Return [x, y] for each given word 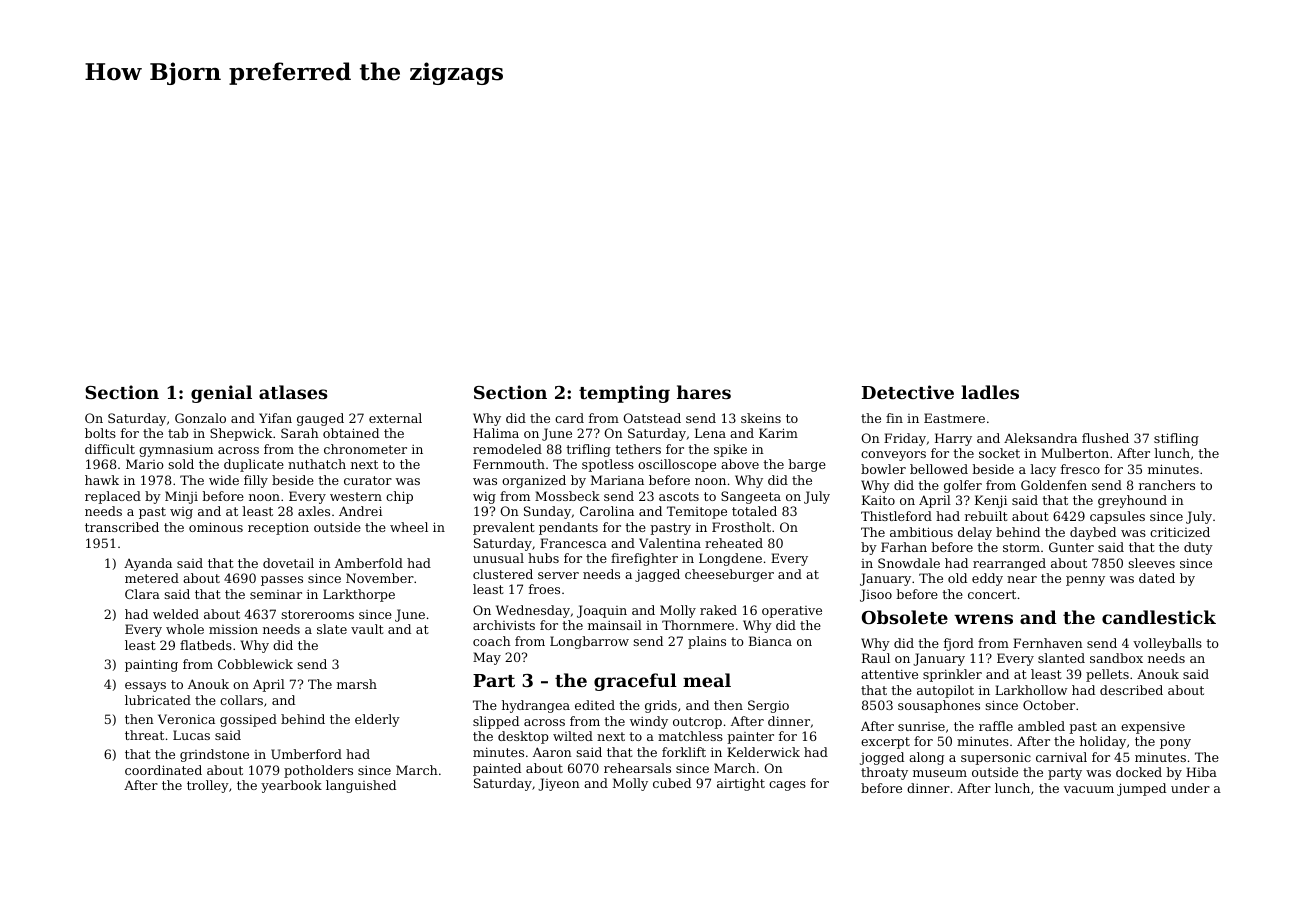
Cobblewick [255, 664]
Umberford [306, 754]
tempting [624, 394]
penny [1085, 581]
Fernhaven [1048, 643]
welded [176, 614]
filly [256, 481]
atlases [293, 392]
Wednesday [533, 611]
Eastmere [954, 418]
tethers [638, 449]
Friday [905, 439]
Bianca [770, 641]
